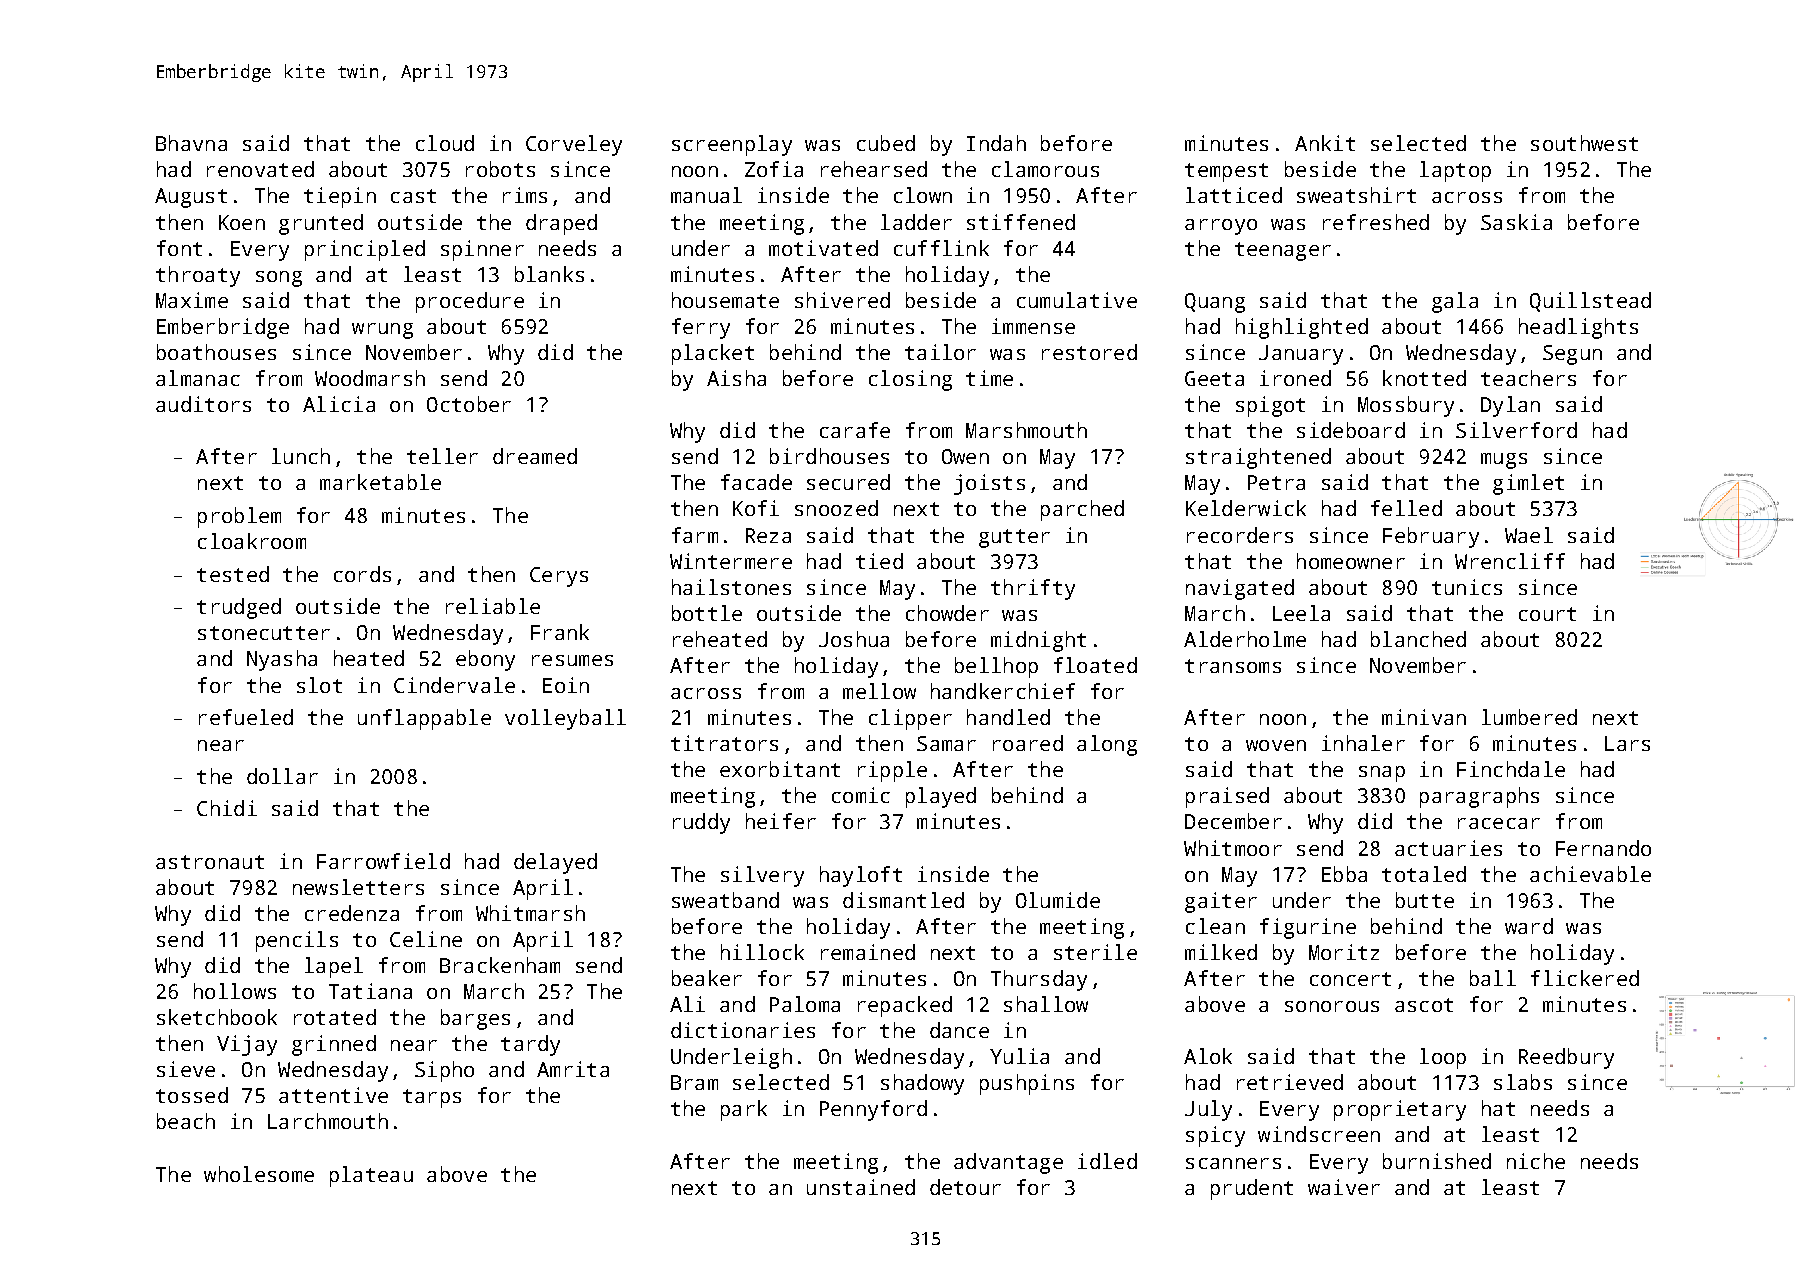 Image resolution: width=1820 pixels, height=1287 pixels. What do you see at coordinates (965, 1187) in the screenshot?
I see `detour` at bounding box center [965, 1187].
